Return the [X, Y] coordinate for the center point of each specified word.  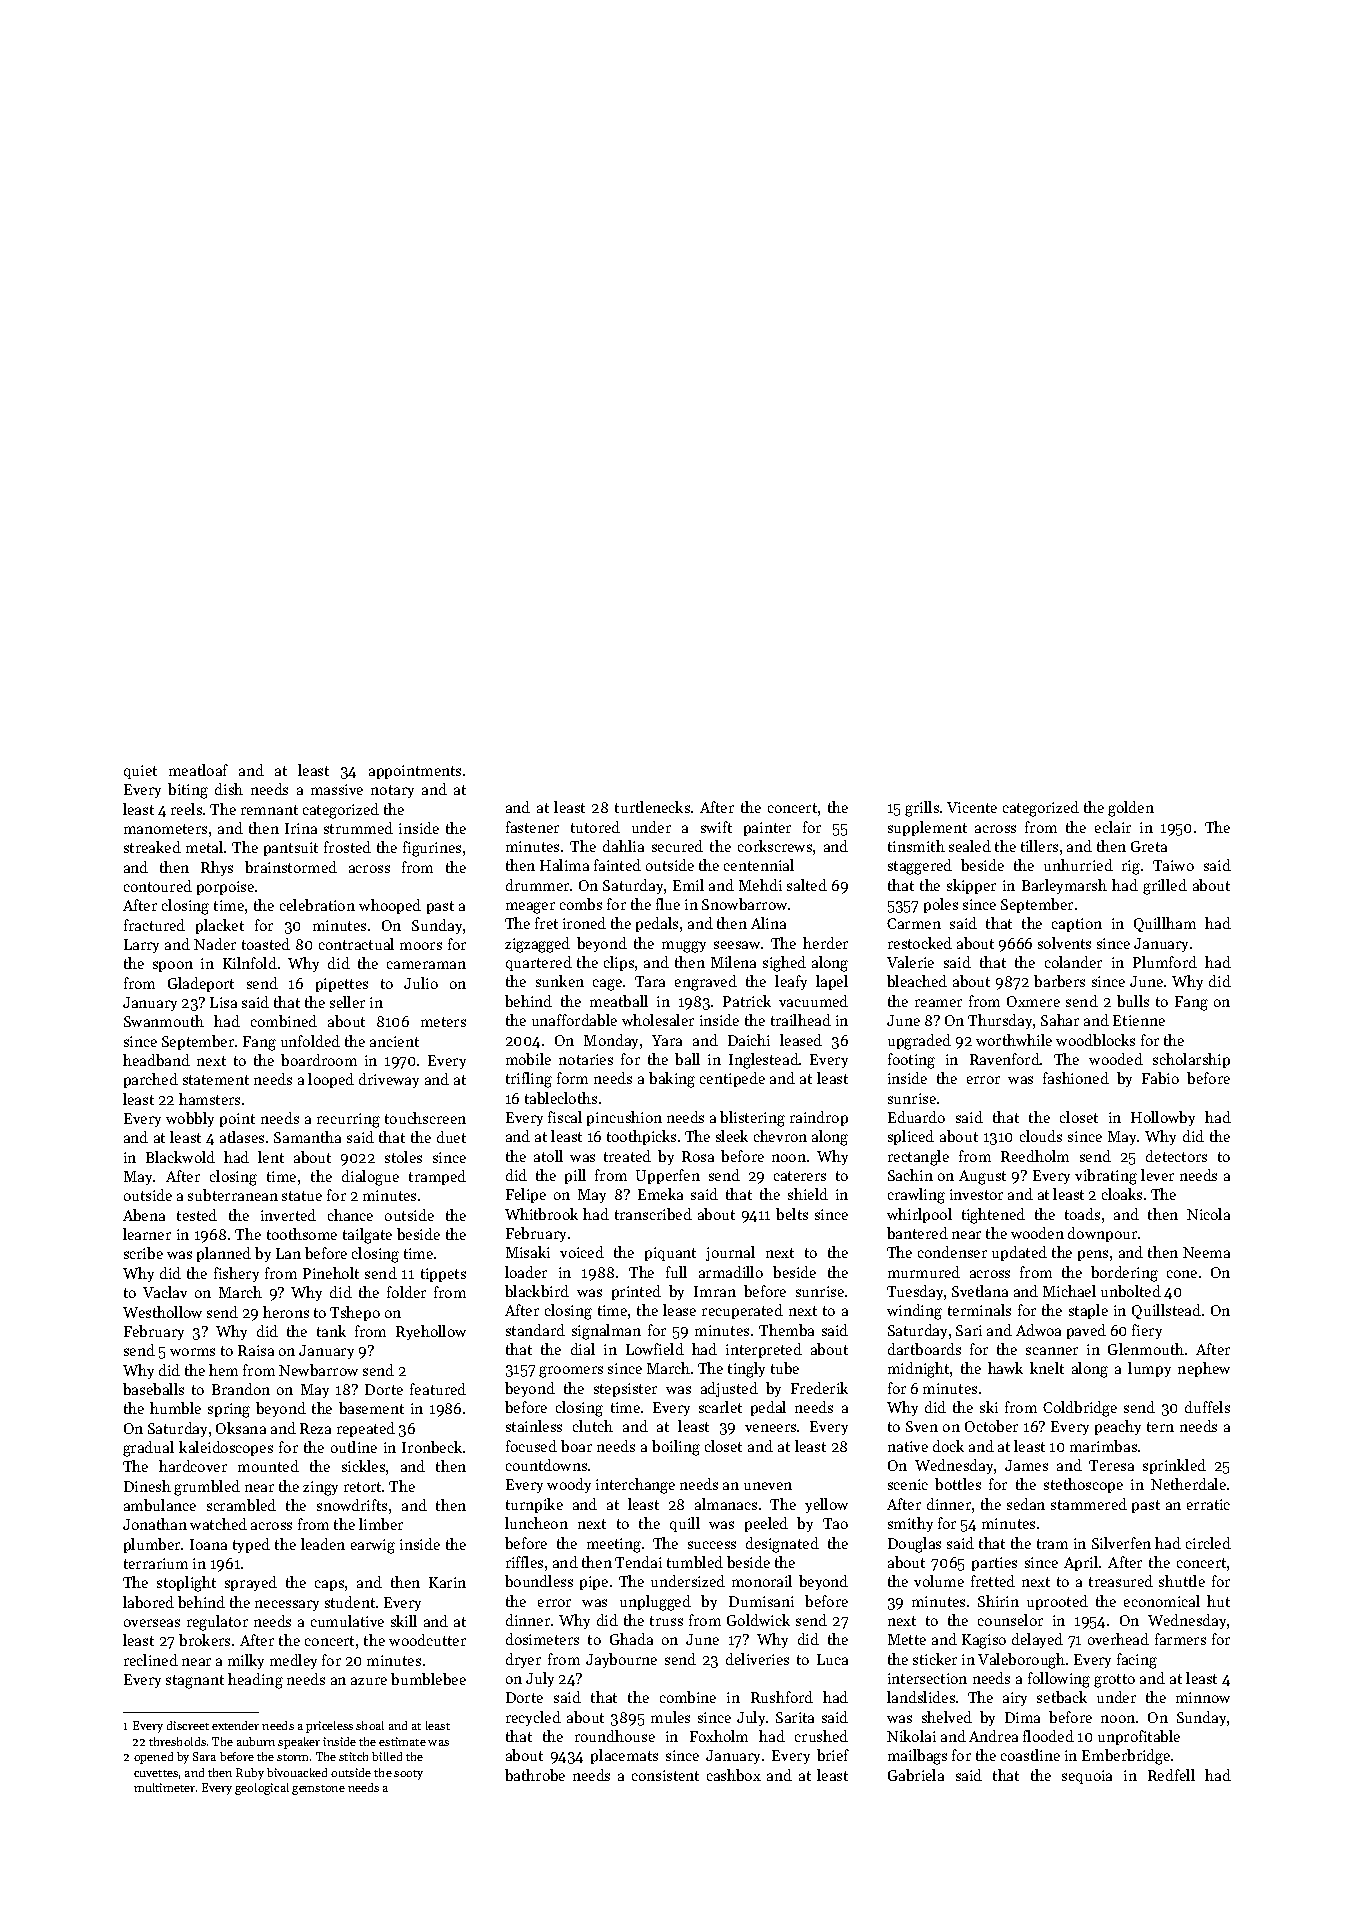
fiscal [565, 1117]
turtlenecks [652, 807]
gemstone [318, 1790]
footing [911, 1061]
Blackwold [180, 1157]
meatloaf [198, 770]
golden [1131, 809]
